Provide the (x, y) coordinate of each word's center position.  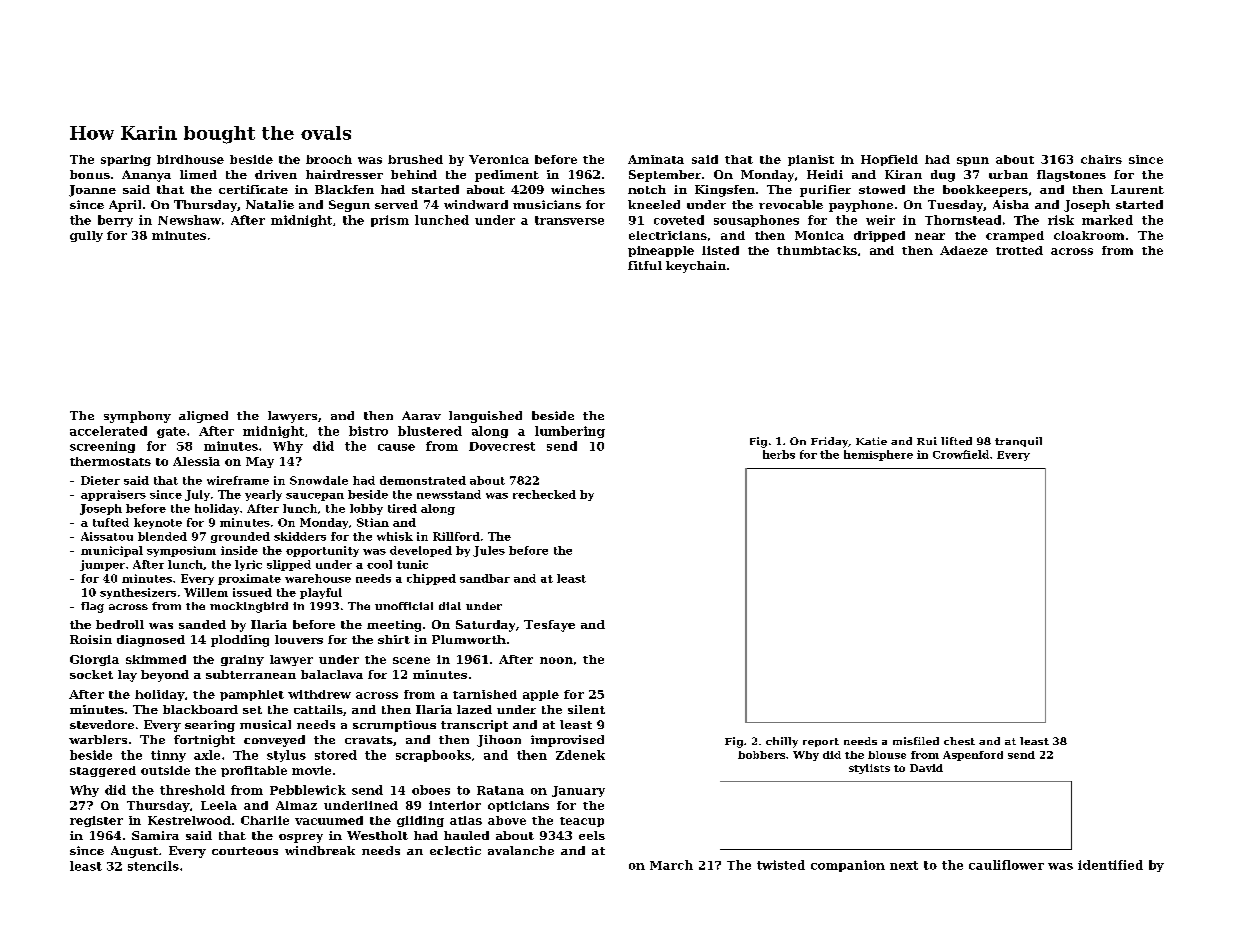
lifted (956, 441)
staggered (103, 771)
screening (102, 447)
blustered (430, 431)
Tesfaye (549, 626)
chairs (1101, 159)
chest (959, 741)
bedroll (120, 624)
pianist (811, 160)
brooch (329, 159)
